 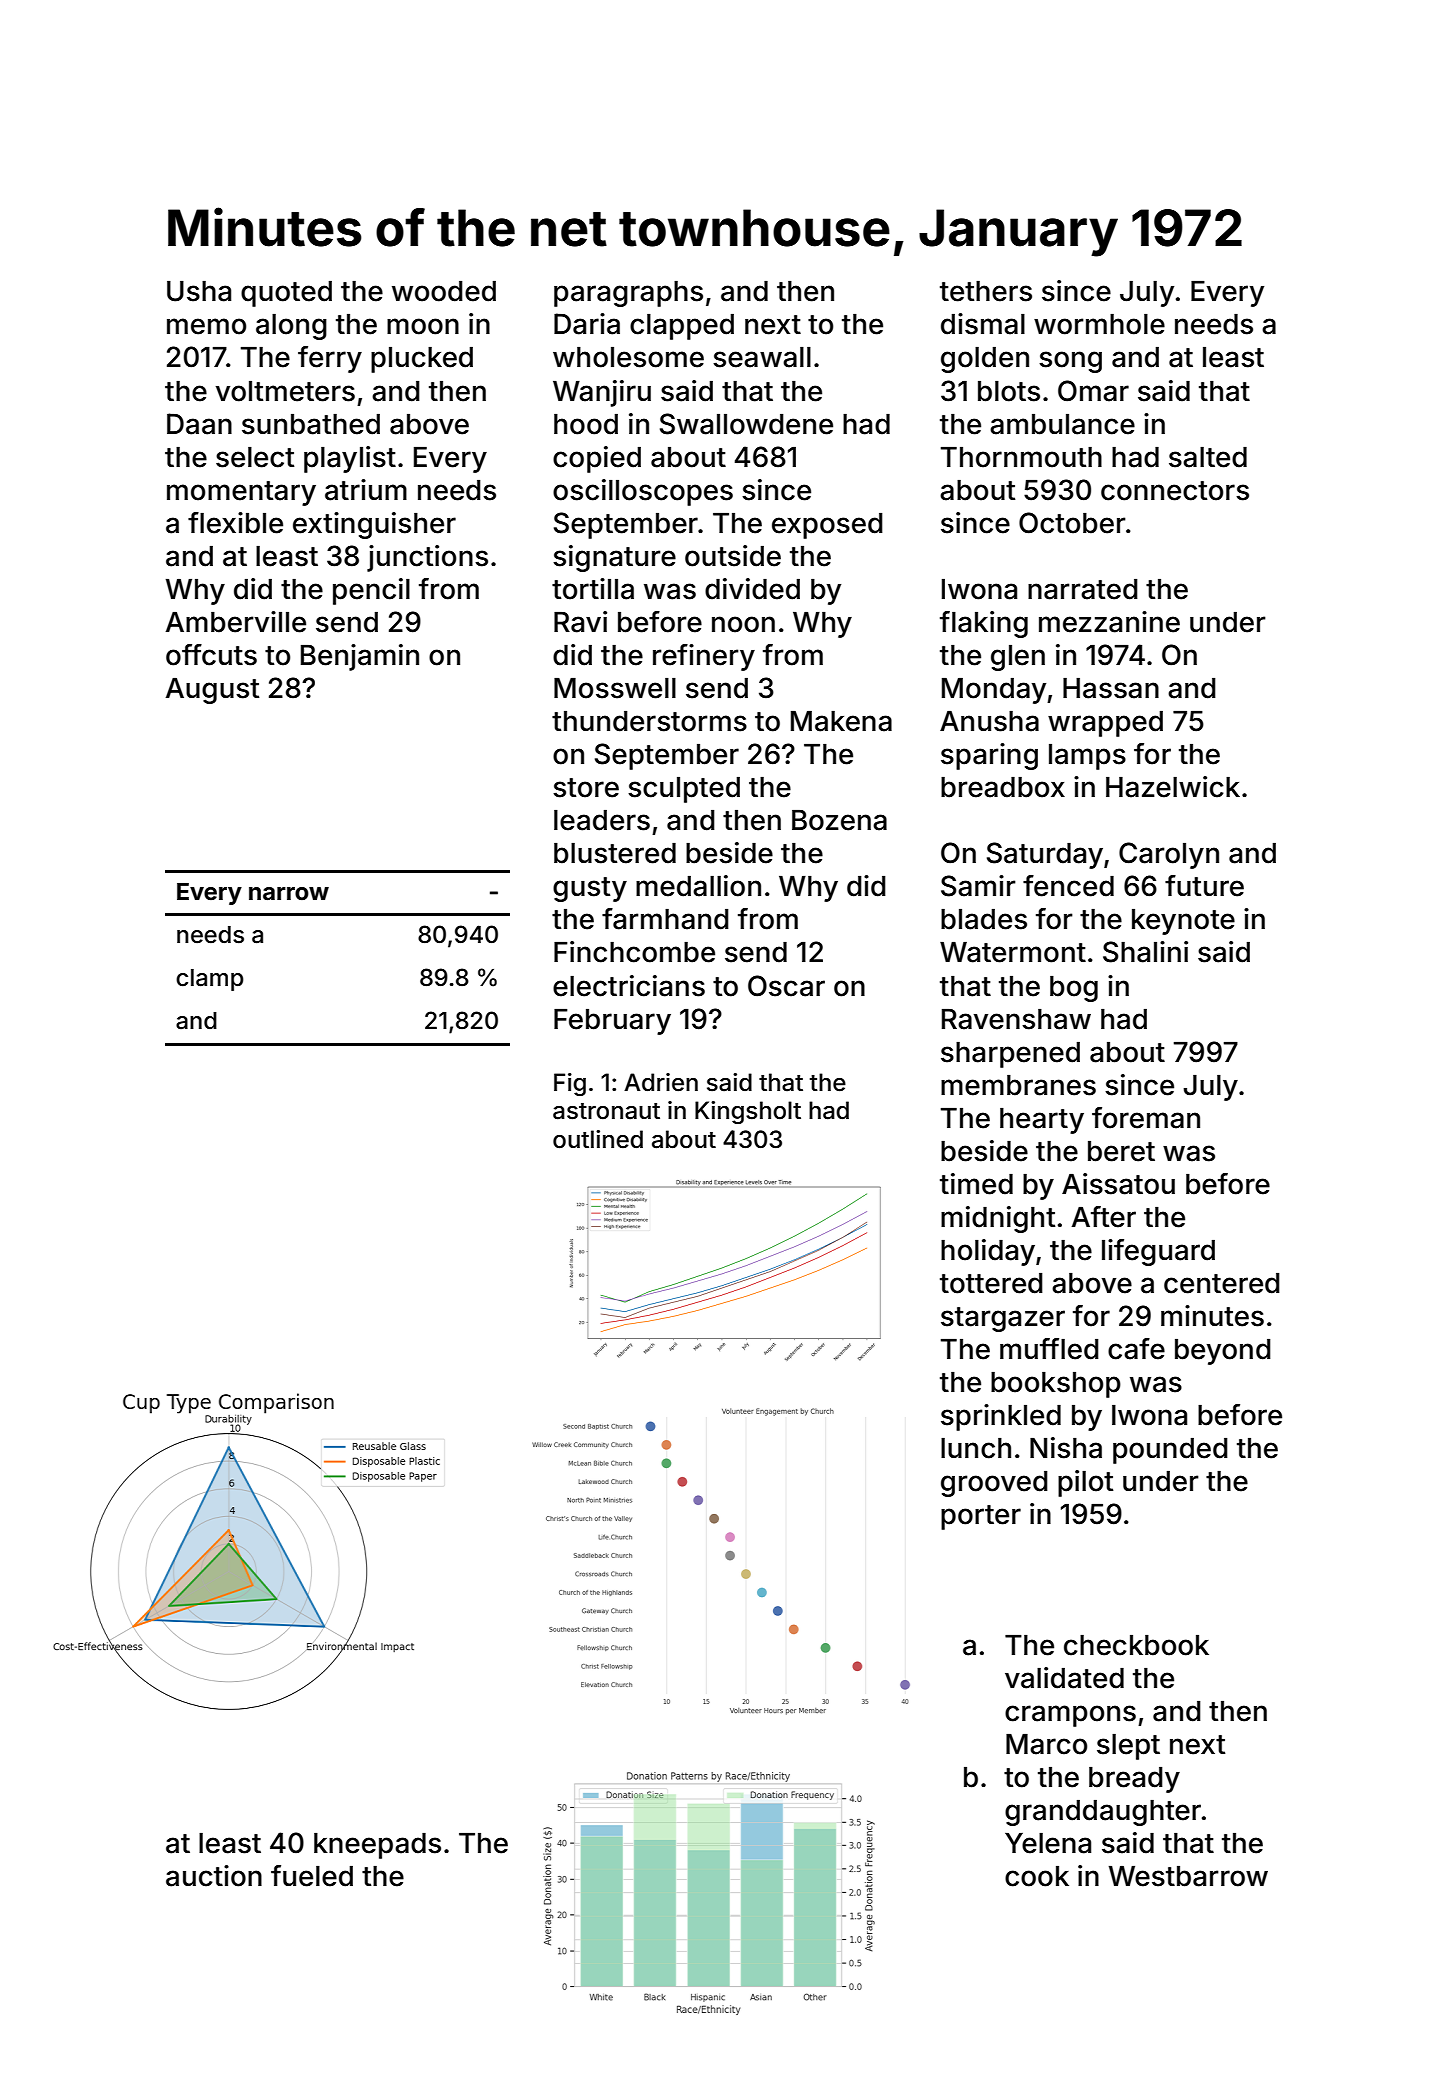 What do you see at coordinates (214, 1876) in the screenshot?
I see `auction` at bounding box center [214, 1876].
